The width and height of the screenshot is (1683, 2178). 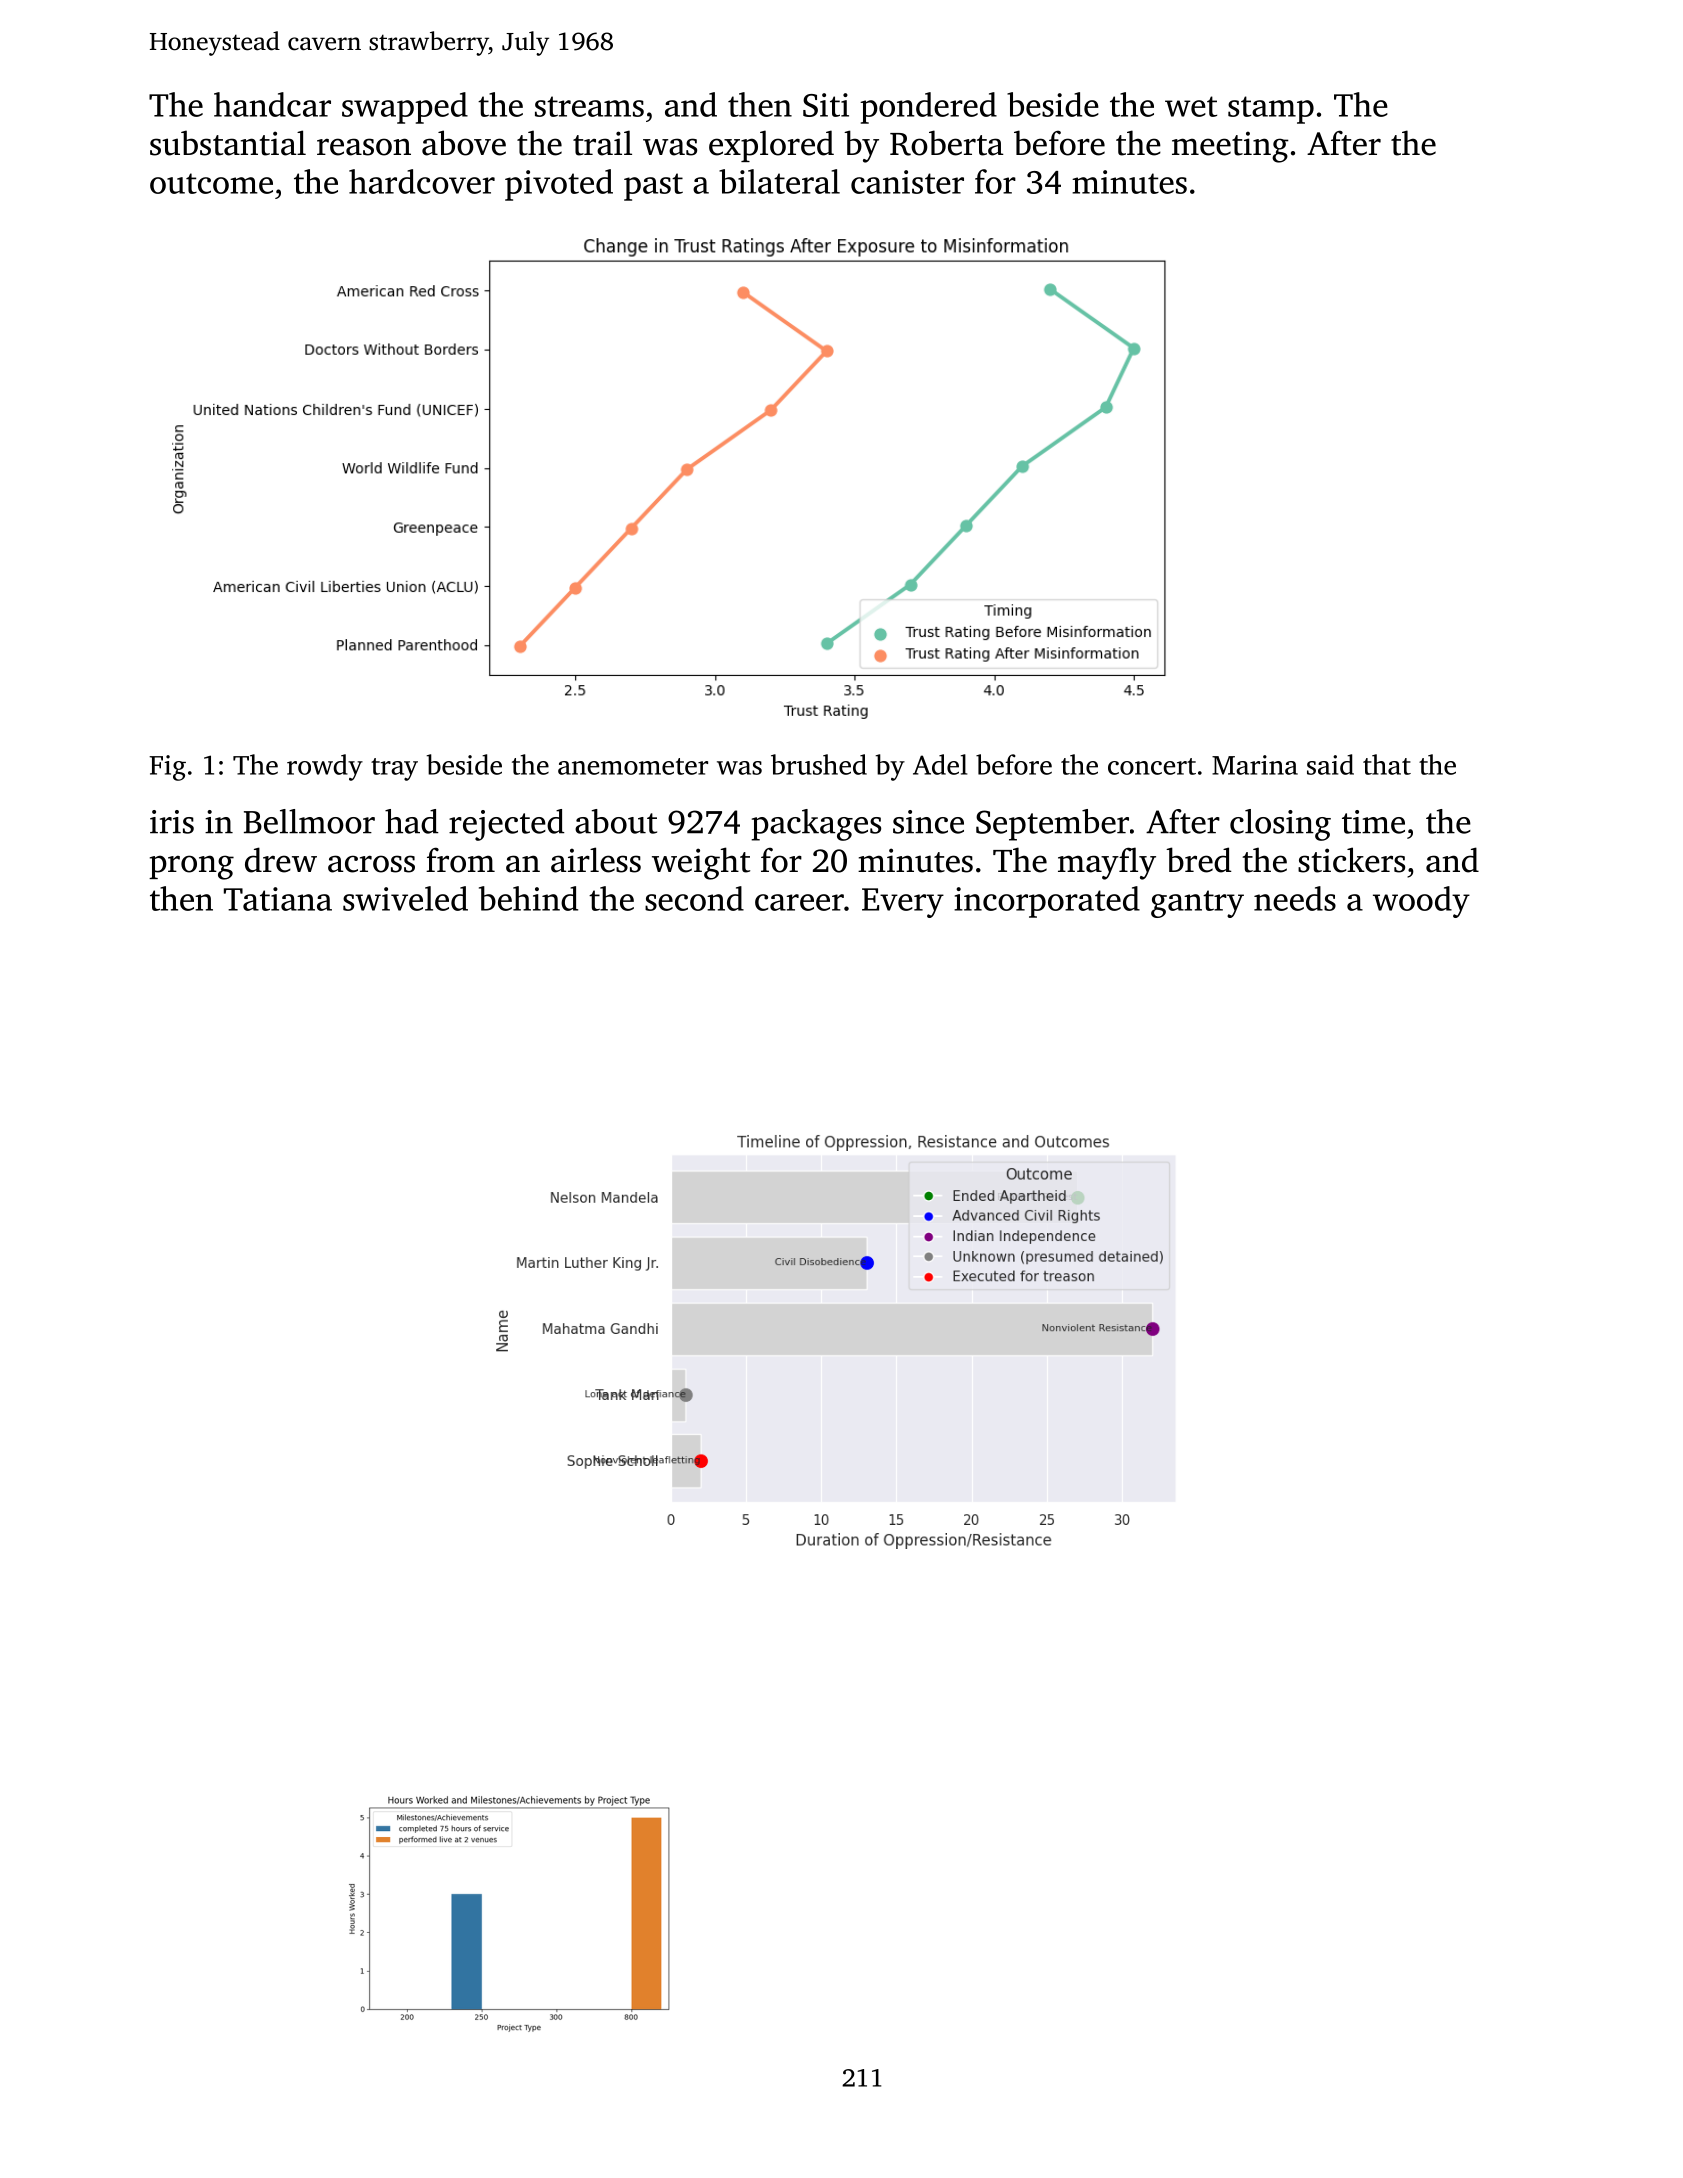 I want to click on streams, so click(x=589, y=106).
